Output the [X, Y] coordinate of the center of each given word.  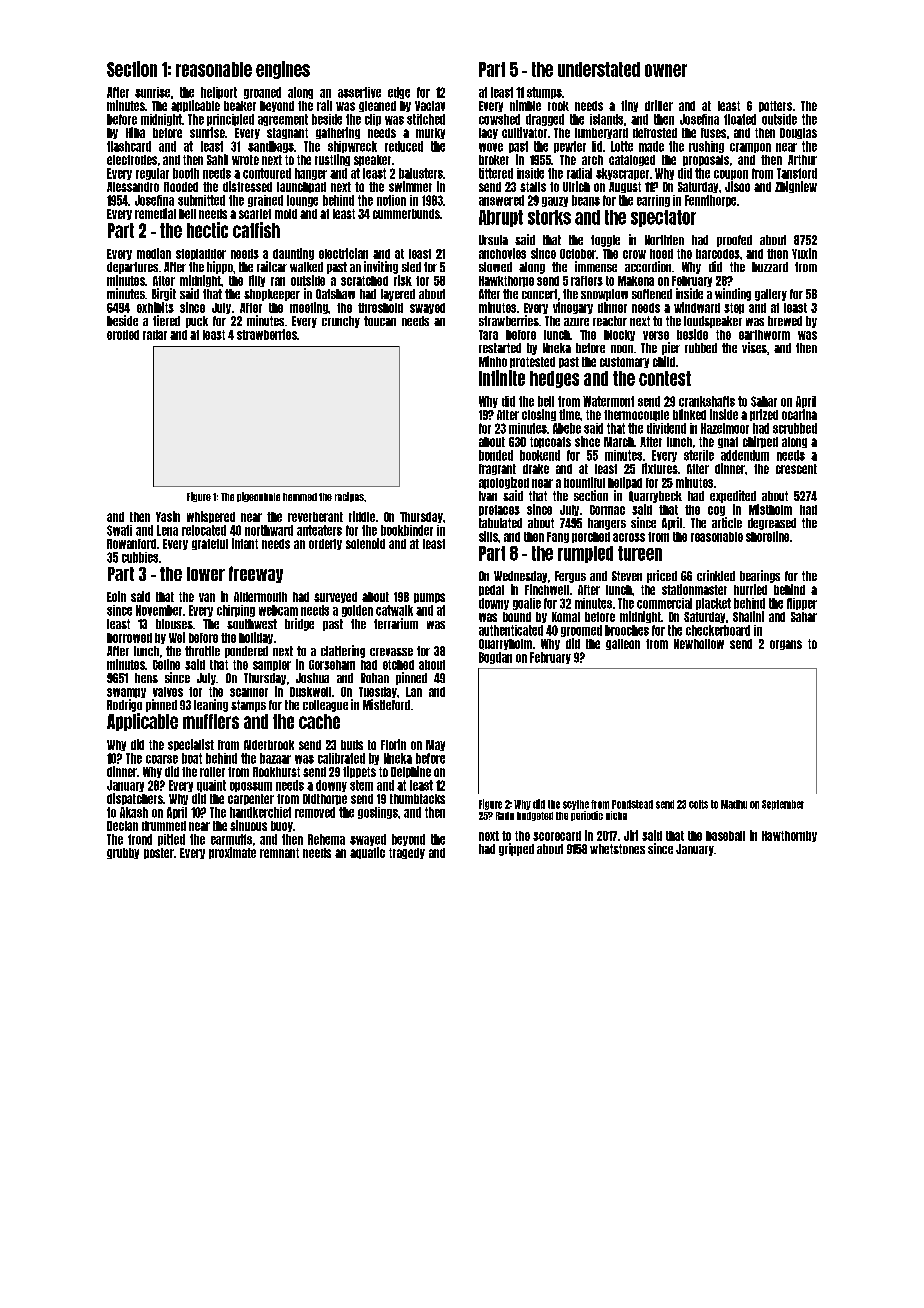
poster [159, 853]
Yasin [168, 516]
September [783, 805]
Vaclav [430, 106]
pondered [246, 652]
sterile [699, 455]
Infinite [502, 378]
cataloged [632, 160]
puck [197, 322]
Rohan [375, 678]
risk [403, 280]
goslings [378, 813]
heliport [219, 93]
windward [697, 307]
